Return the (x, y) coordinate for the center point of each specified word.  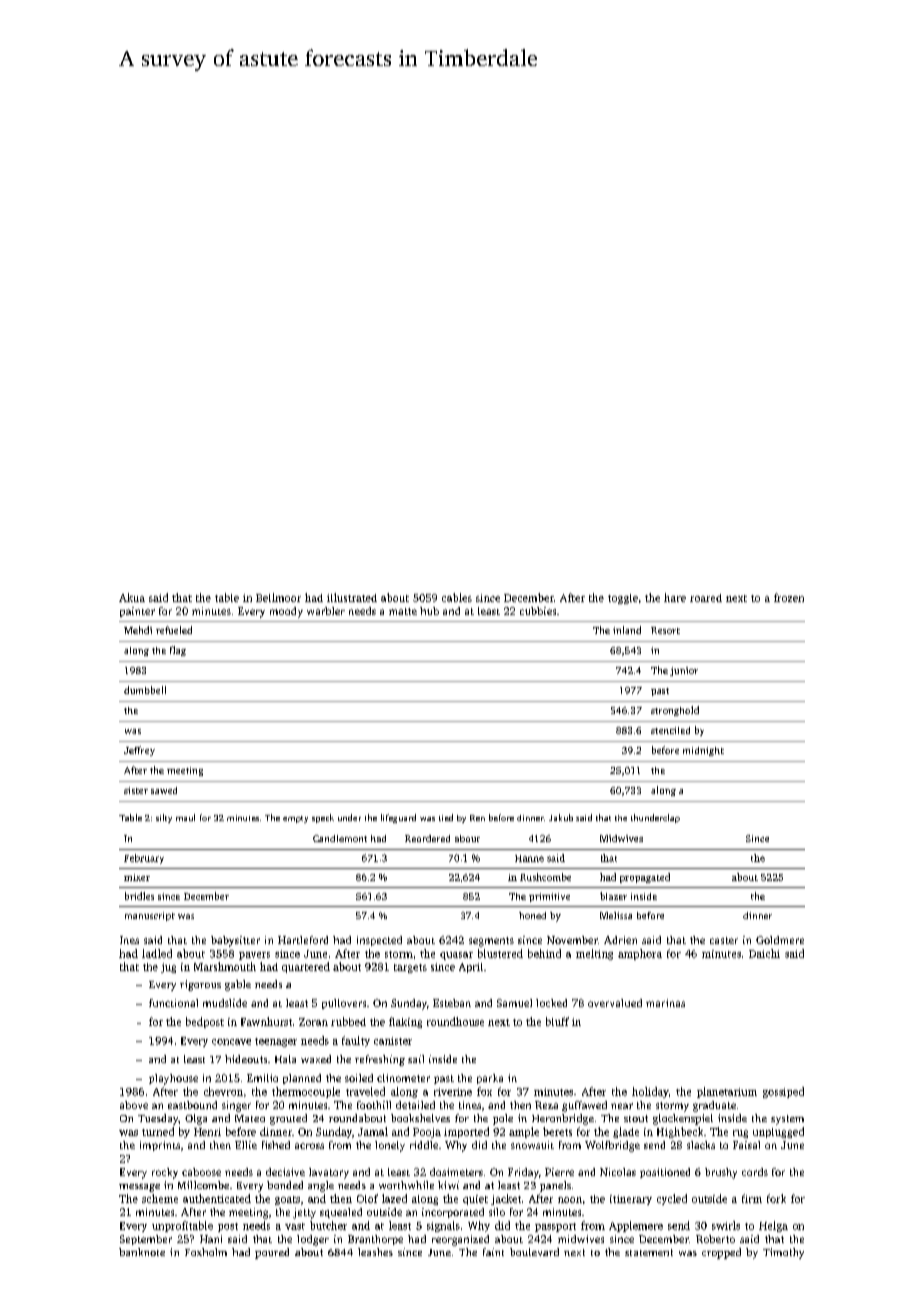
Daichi (764, 953)
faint (493, 1252)
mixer (137, 877)
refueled (174, 630)
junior (684, 671)
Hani (211, 1239)
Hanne (529, 858)
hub (429, 611)
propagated (645, 878)
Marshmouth (225, 966)
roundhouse (455, 1021)
